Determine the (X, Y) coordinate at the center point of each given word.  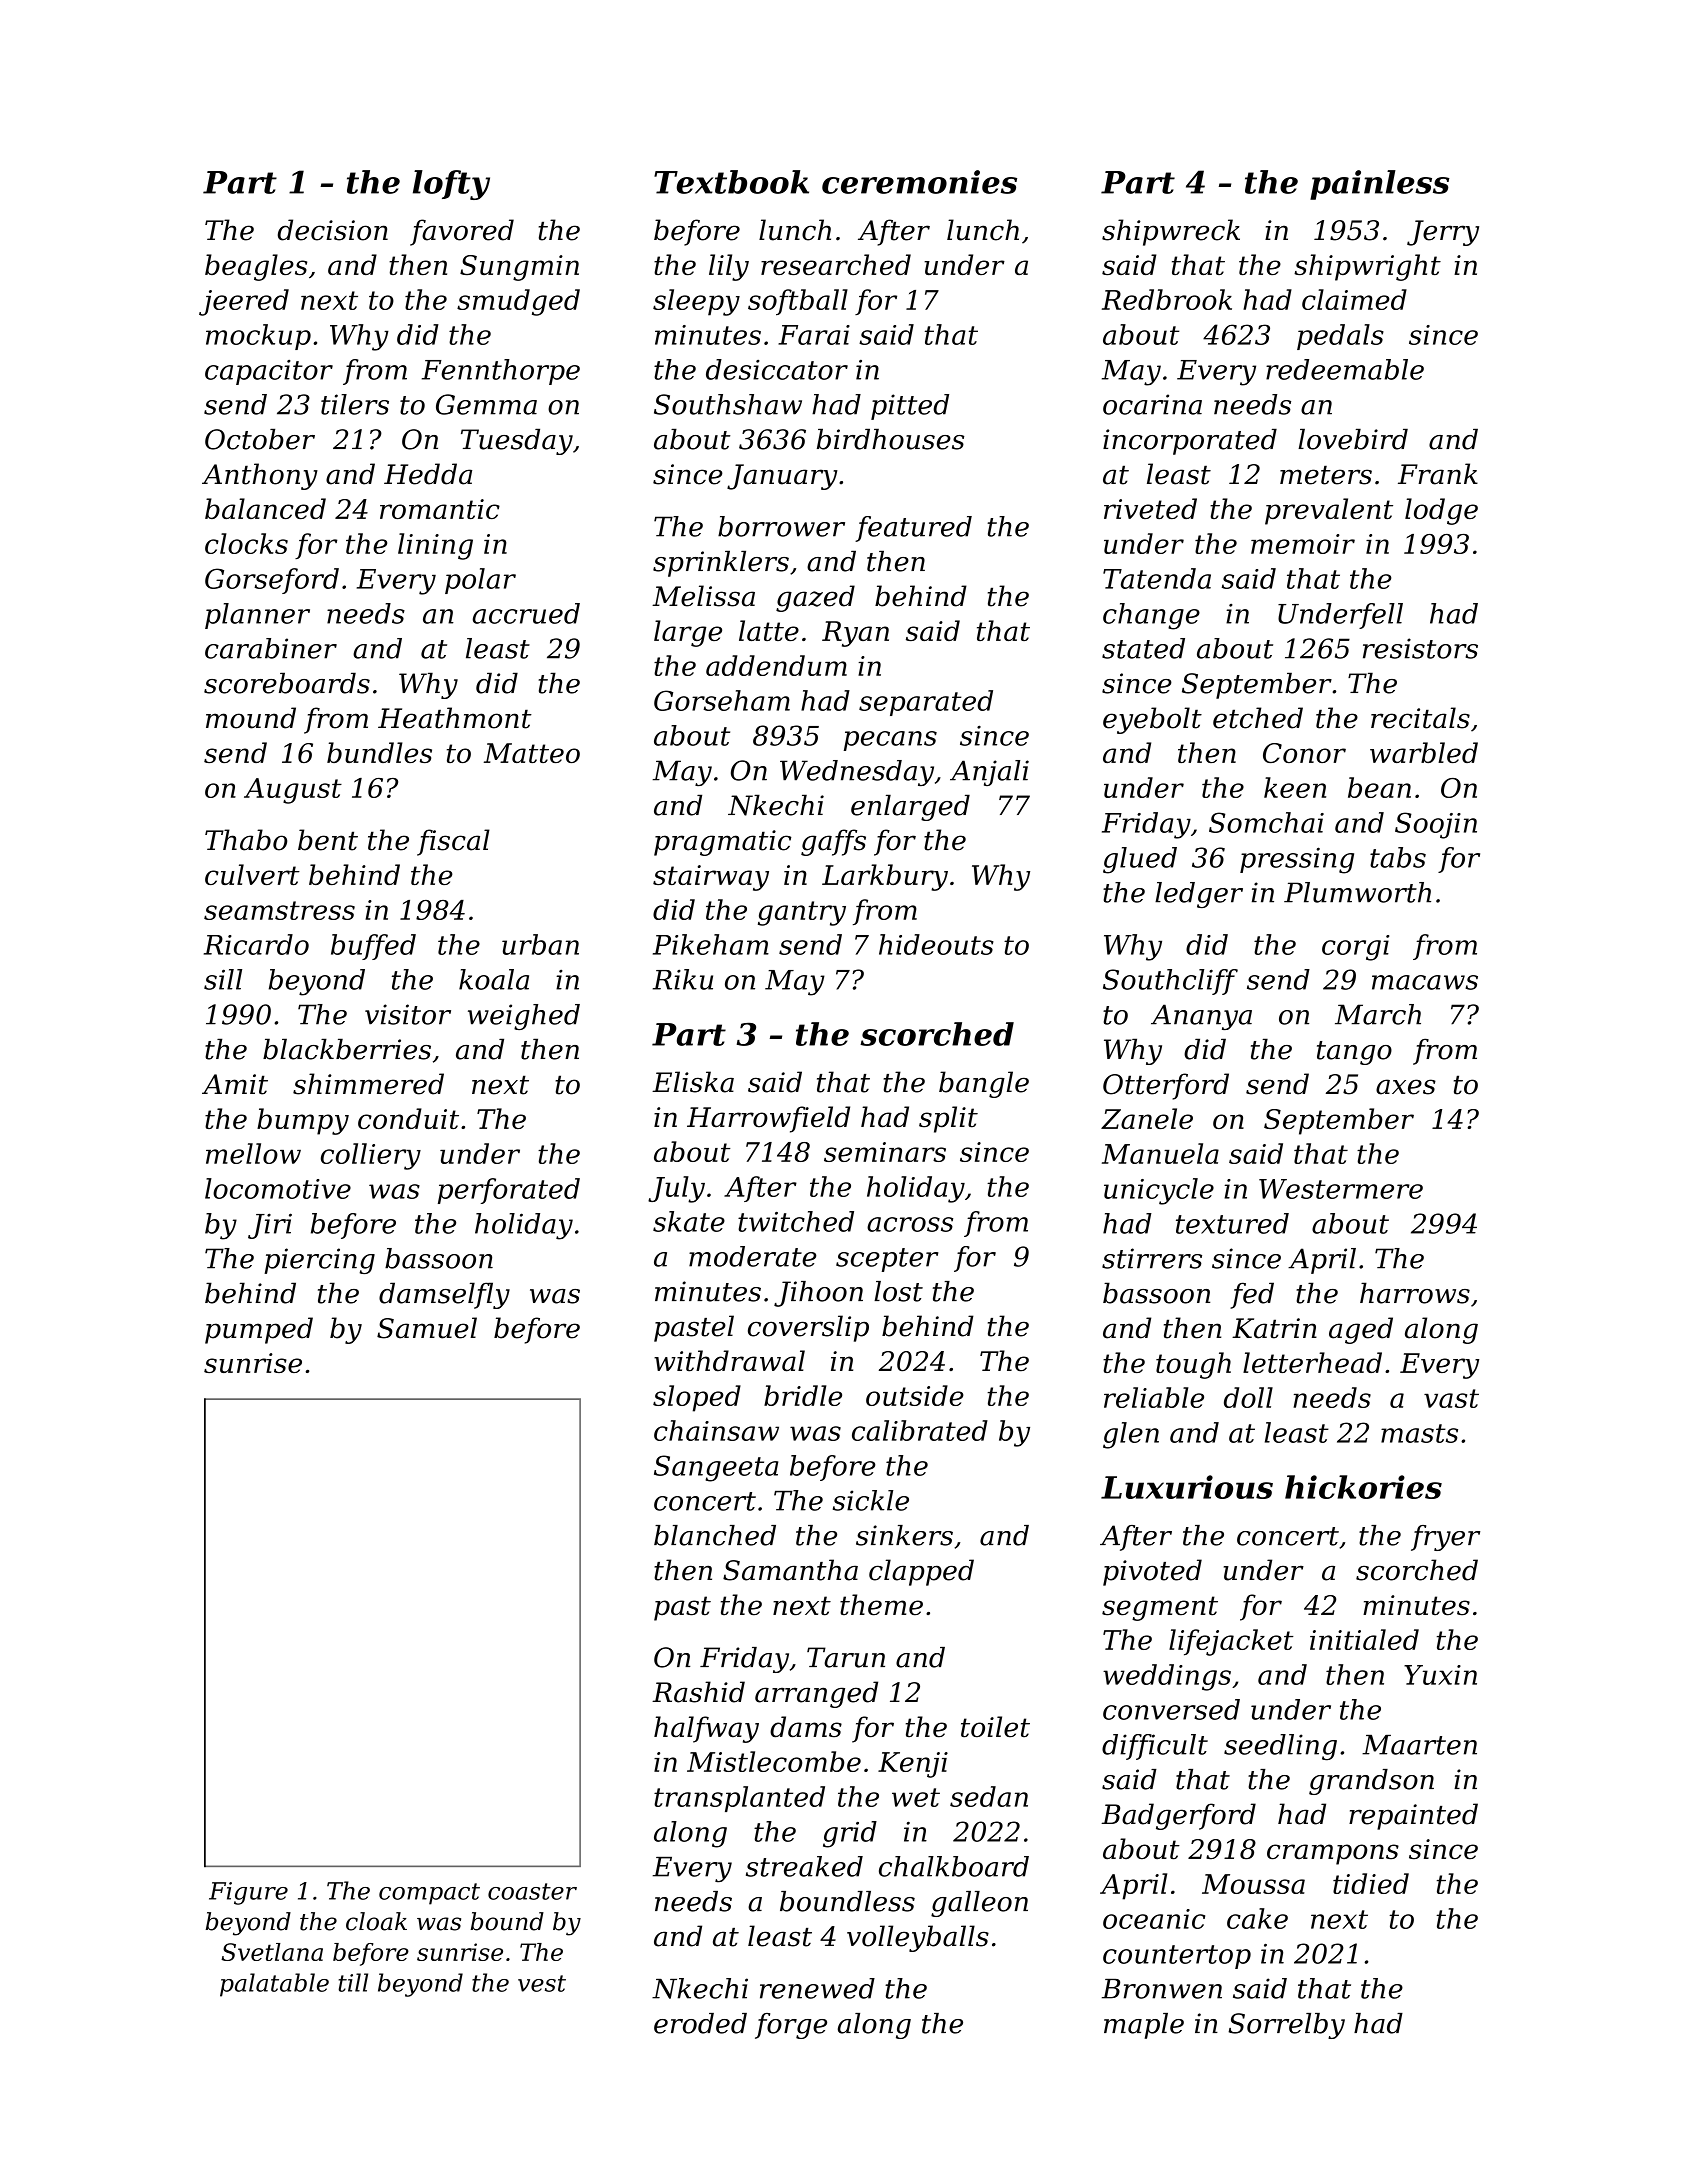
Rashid (698, 1692)
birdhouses (890, 439)
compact (429, 1894)
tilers (355, 404)
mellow (253, 1153)
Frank (1438, 474)
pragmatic (722, 843)
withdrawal (729, 1361)
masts (1419, 1433)
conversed (1171, 1709)
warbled (1424, 752)
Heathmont (455, 718)
